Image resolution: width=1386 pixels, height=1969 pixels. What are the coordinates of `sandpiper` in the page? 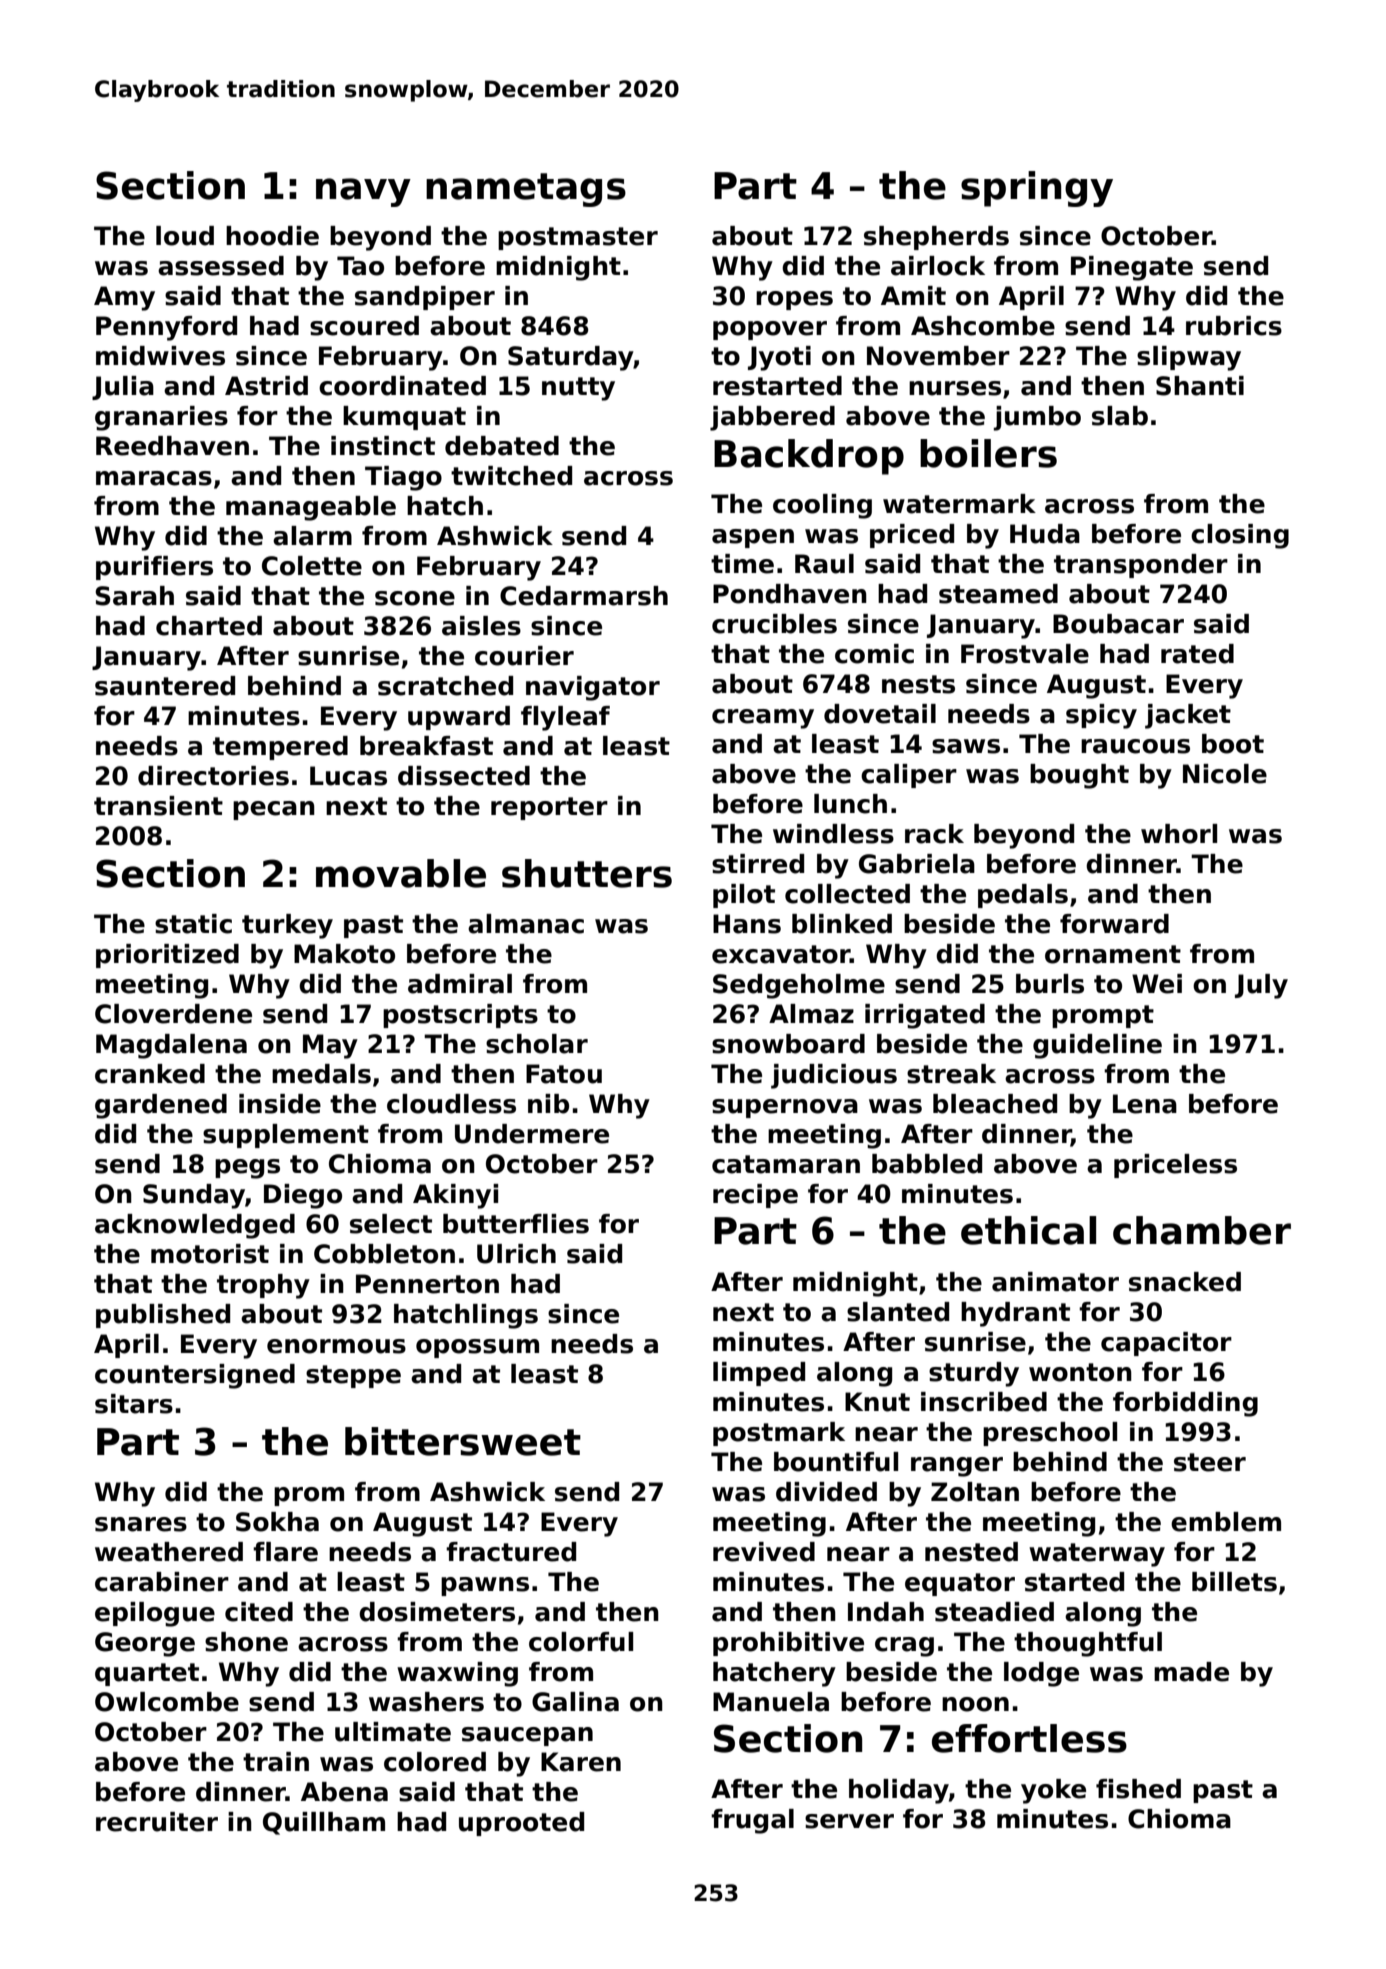 It's located at (425, 298).
